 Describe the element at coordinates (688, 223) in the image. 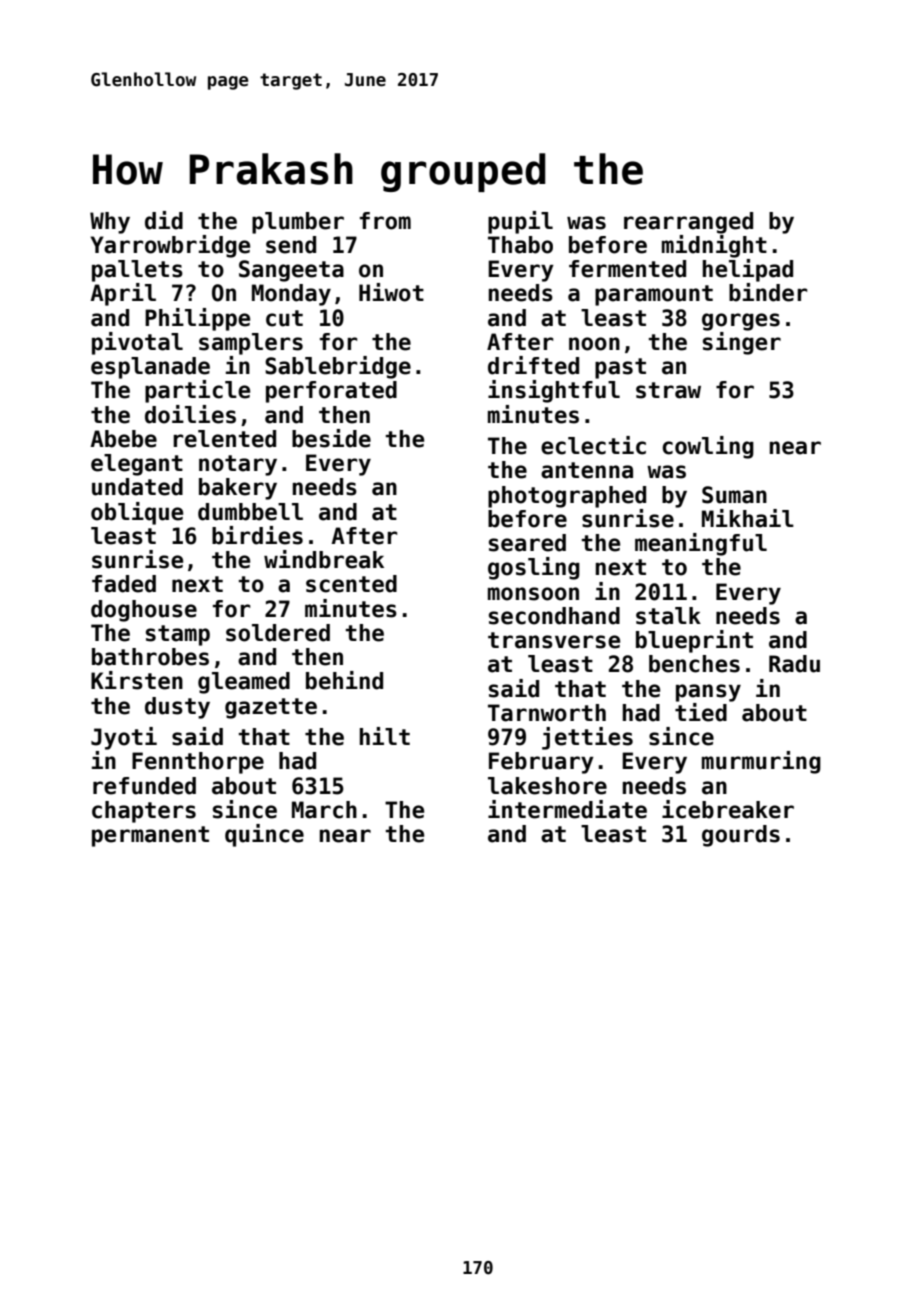

I see `rearranged` at that location.
